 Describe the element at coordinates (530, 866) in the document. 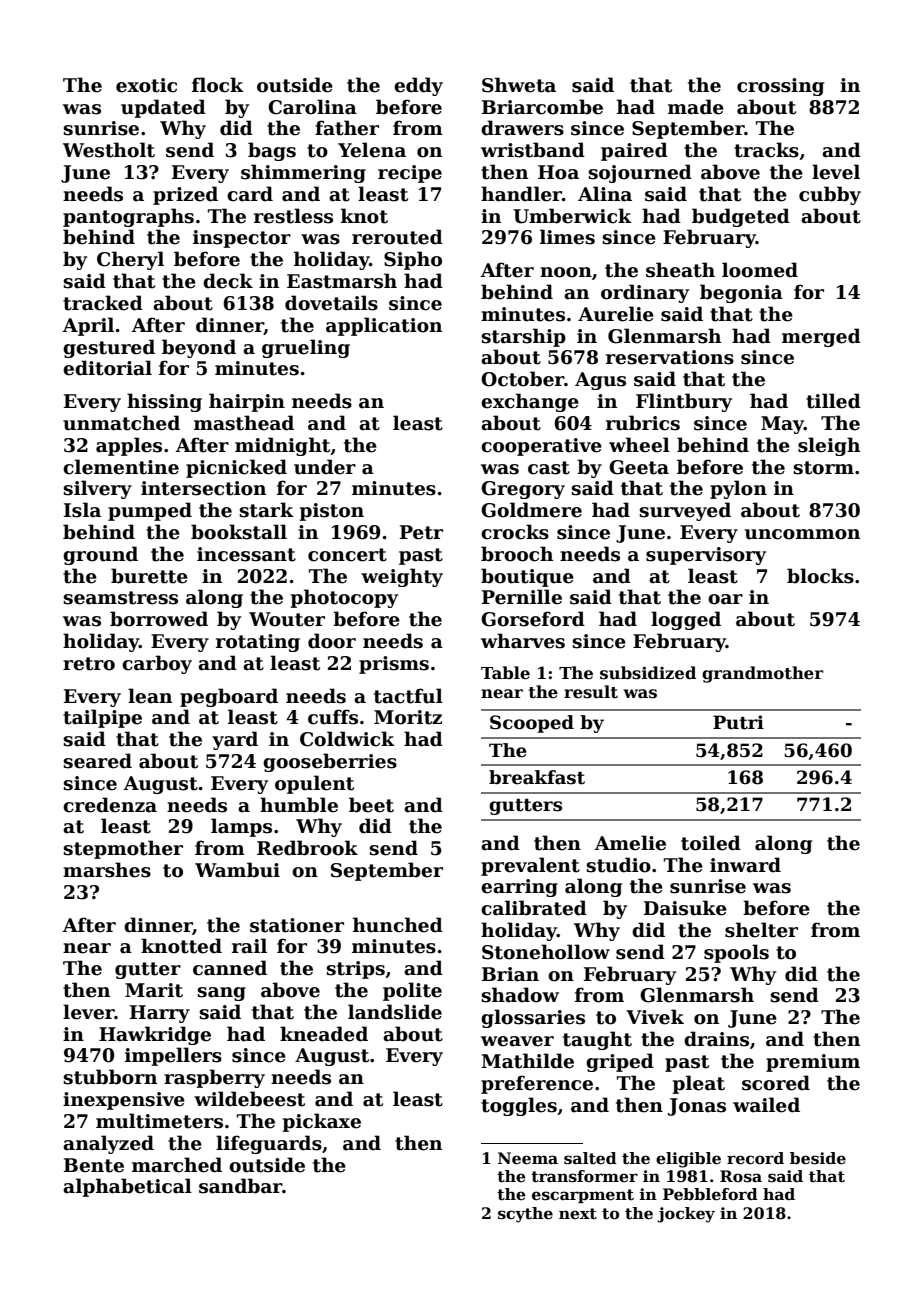

I see `prevalent` at that location.
